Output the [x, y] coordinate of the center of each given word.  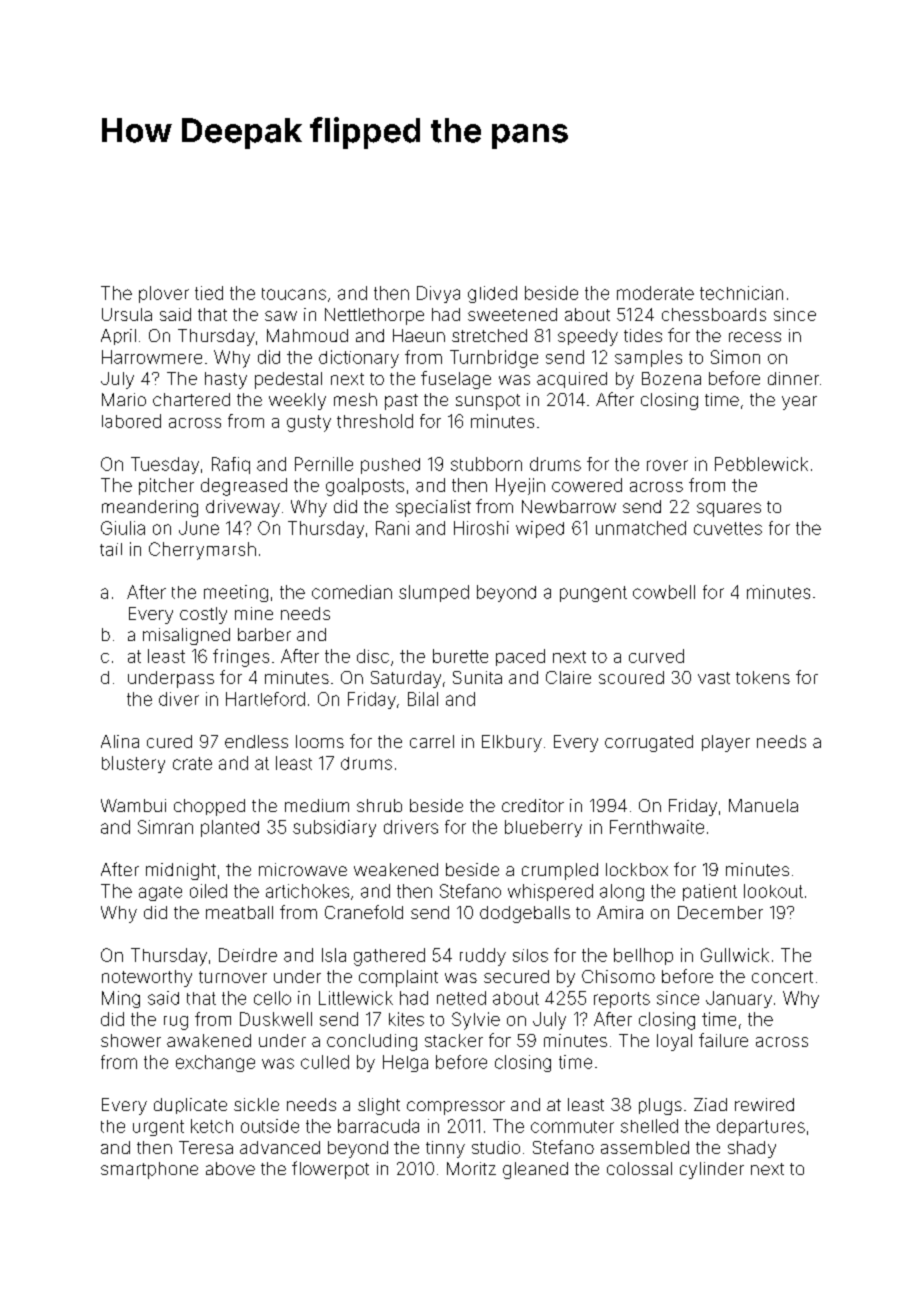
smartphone [149, 1170]
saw [281, 316]
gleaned [535, 1170]
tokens [763, 677]
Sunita [477, 677]
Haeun [419, 335]
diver [179, 699]
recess [755, 337]
